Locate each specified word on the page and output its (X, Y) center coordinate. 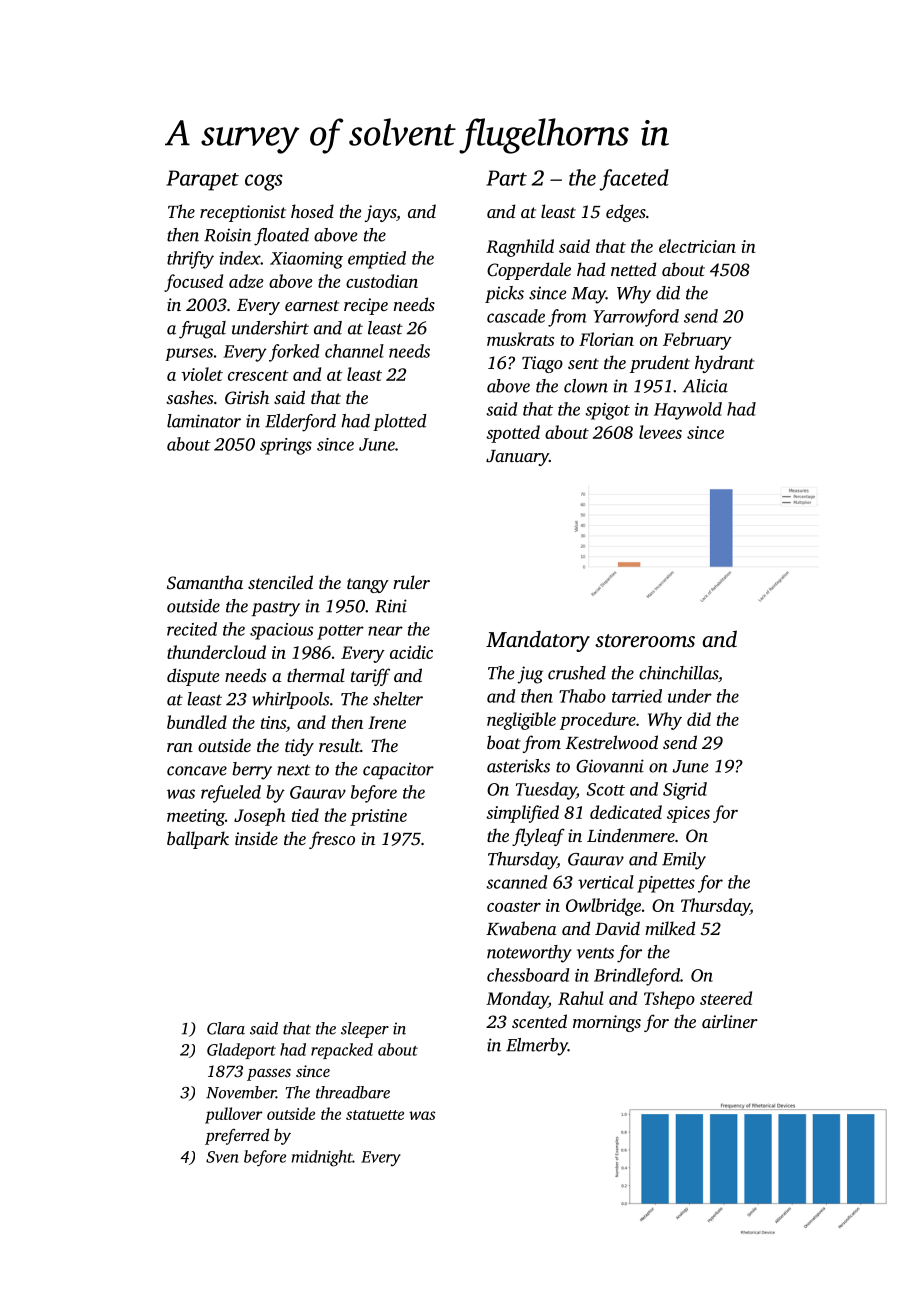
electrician (697, 246)
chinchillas (678, 673)
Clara (226, 1028)
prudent (660, 364)
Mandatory (538, 641)
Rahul (580, 998)
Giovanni (610, 766)
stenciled (280, 582)
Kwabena (521, 928)
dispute (193, 677)
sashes (189, 397)
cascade (516, 316)
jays (380, 213)
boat (504, 742)
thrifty (190, 260)
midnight (321, 1158)
